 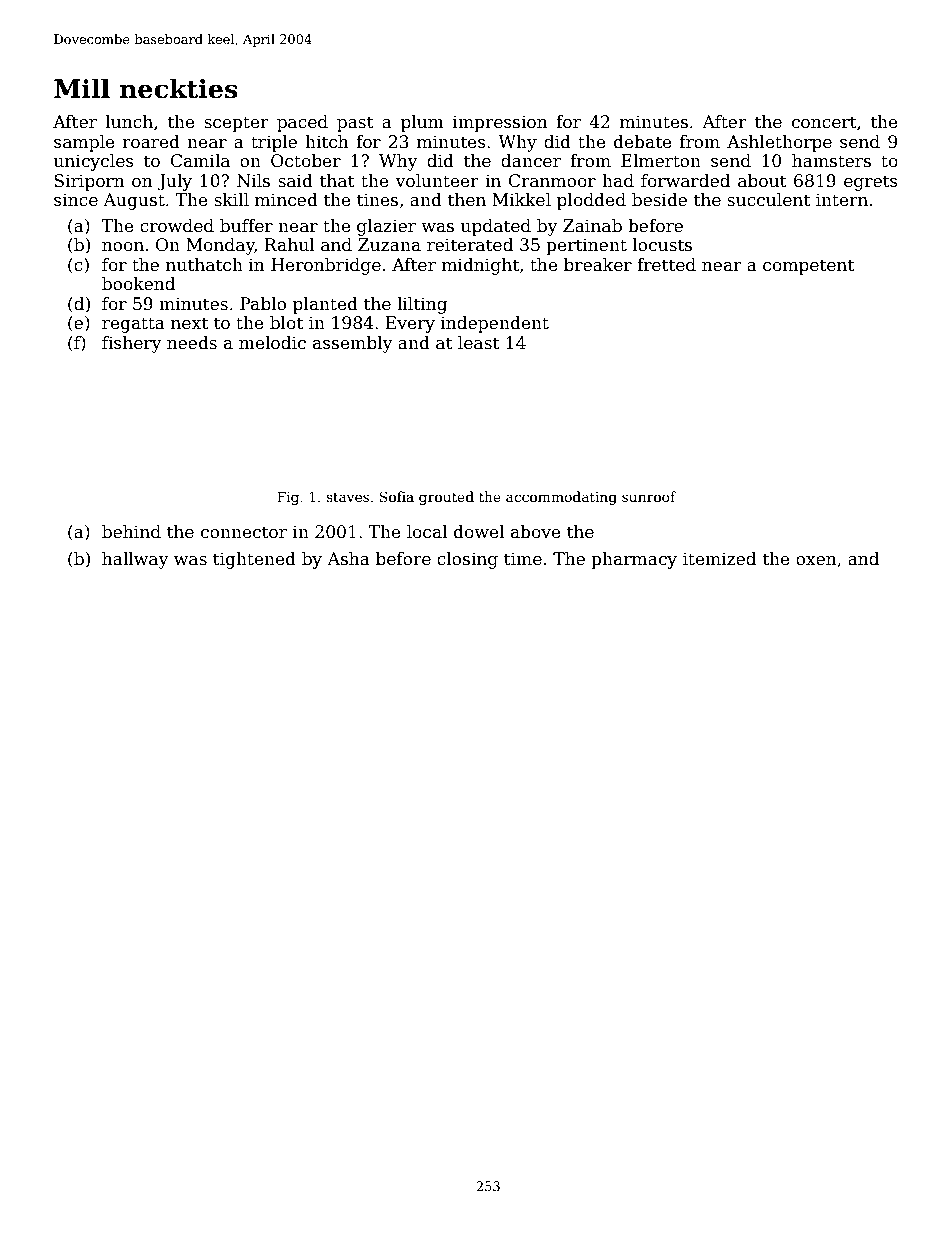 What do you see at coordinates (377, 200) in the screenshot?
I see `tines` at bounding box center [377, 200].
